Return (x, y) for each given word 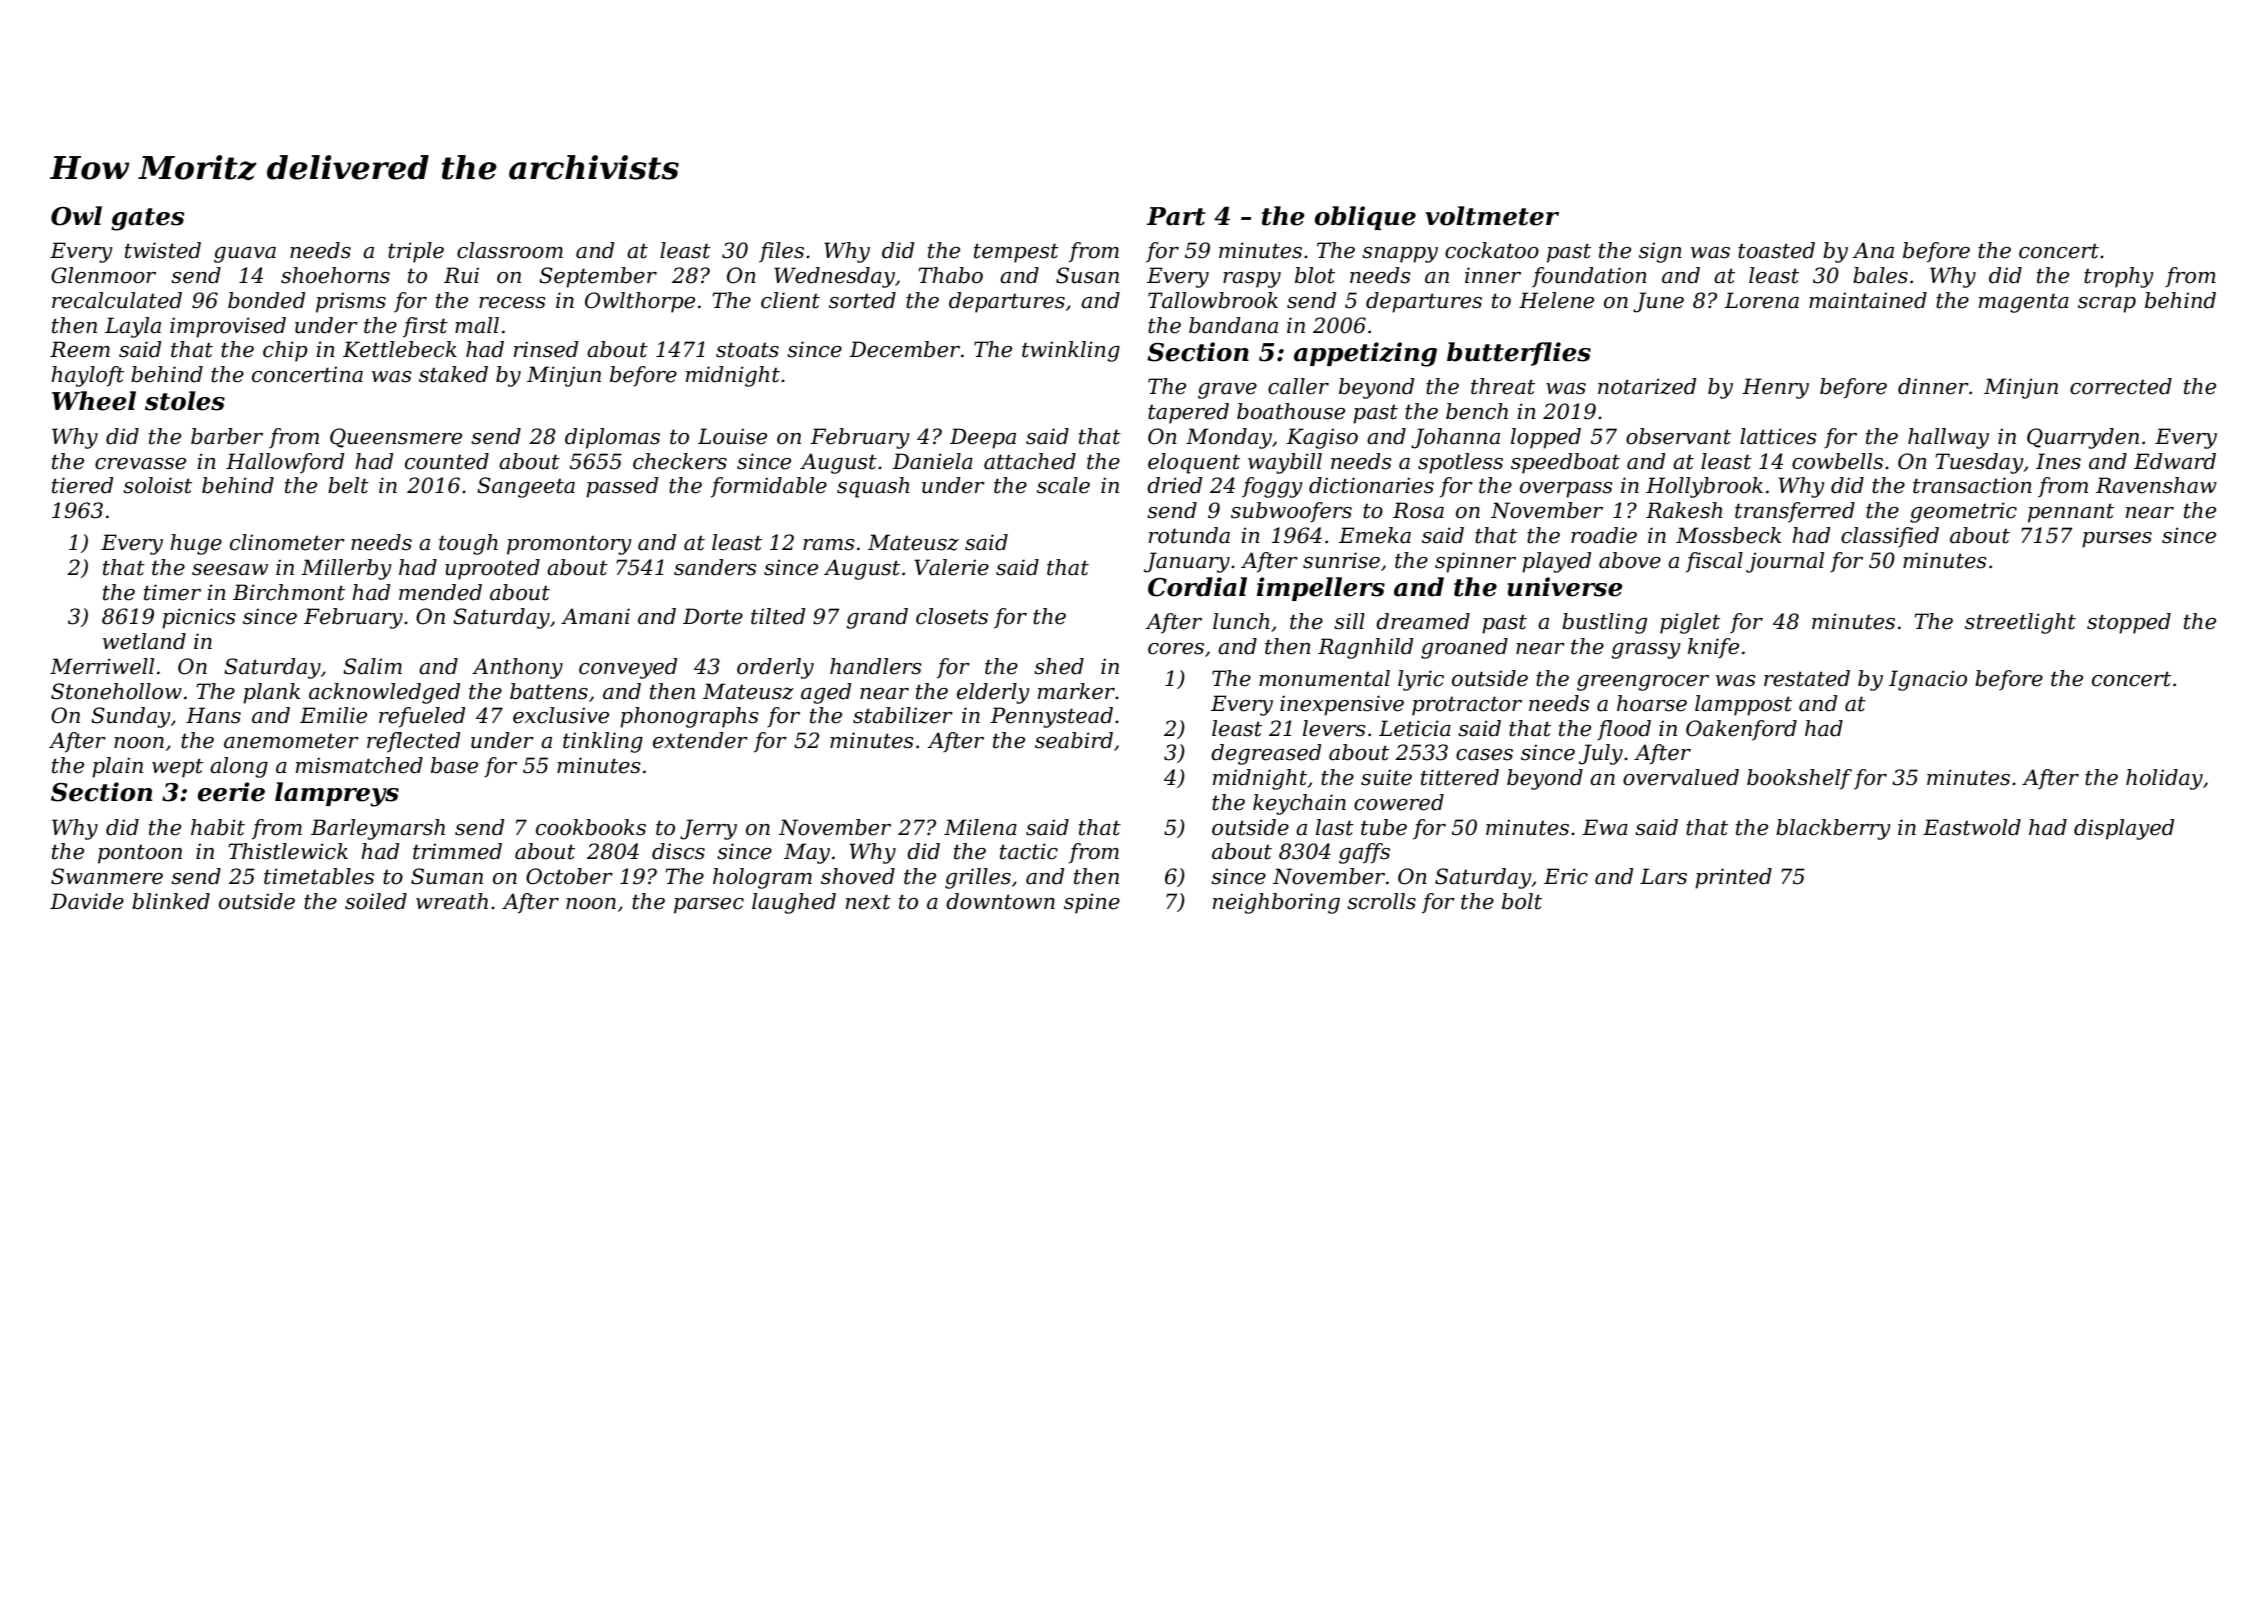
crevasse (140, 464)
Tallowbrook (1213, 300)
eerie (231, 792)
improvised (228, 327)
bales (1880, 275)
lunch (1241, 621)
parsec (709, 906)
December (904, 349)
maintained (1868, 300)
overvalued (1681, 777)
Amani (595, 616)
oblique (1365, 218)
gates (147, 219)
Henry (1775, 388)
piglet (1690, 623)
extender (700, 740)
